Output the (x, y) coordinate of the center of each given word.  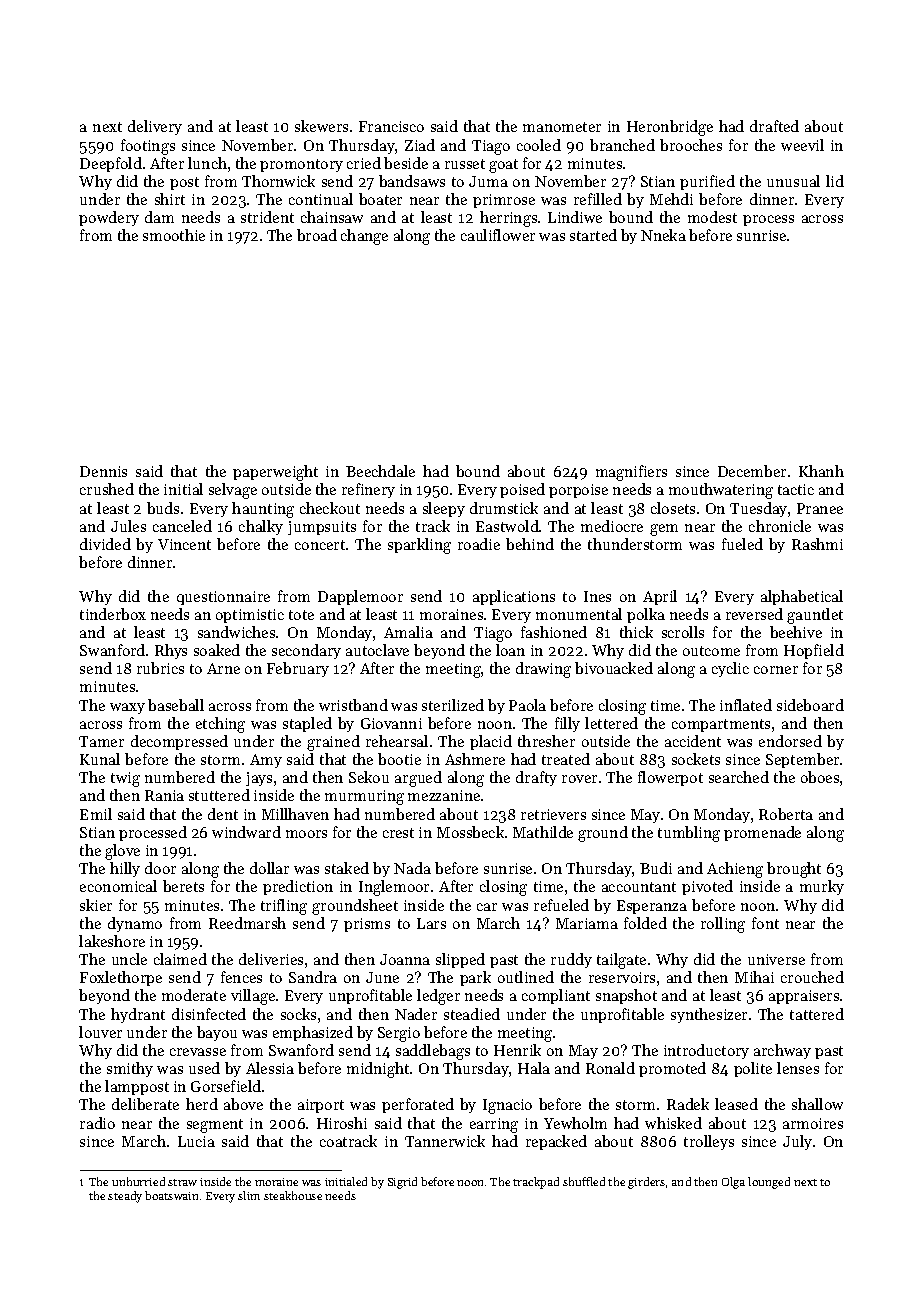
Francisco (391, 126)
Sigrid (402, 1183)
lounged (769, 1183)
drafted (774, 126)
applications (514, 597)
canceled (182, 526)
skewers (321, 126)
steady (125, 1197)
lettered (611, 723)
